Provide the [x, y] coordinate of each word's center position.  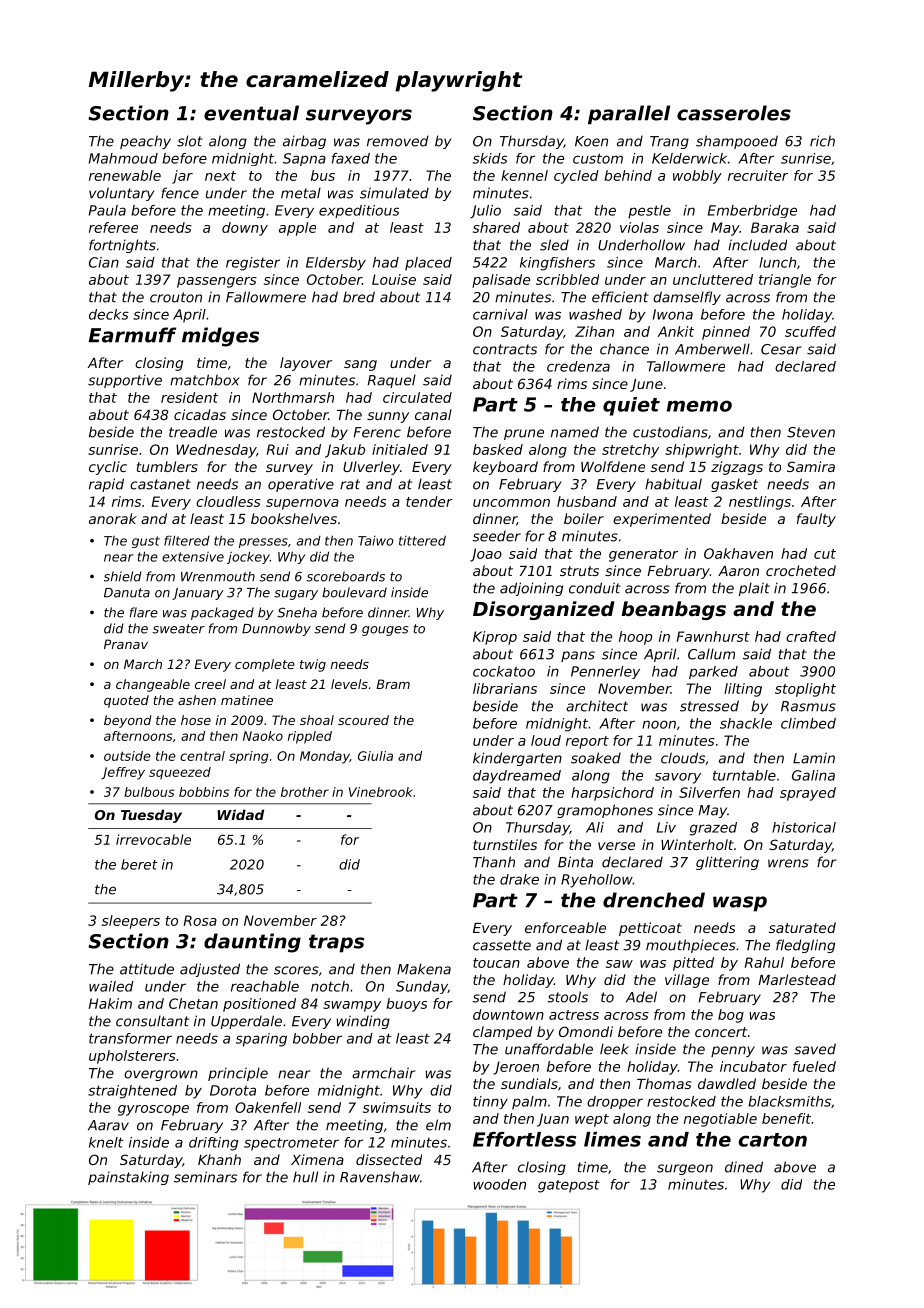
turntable [744, 775]
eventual [251, 113]
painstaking [128, 1178]
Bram [393, 684]
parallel [629, 115]
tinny [490, 1102]
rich [822, 141]
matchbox [205, 380]
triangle [785, 281]
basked [498, 449]
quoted [126, 701]
